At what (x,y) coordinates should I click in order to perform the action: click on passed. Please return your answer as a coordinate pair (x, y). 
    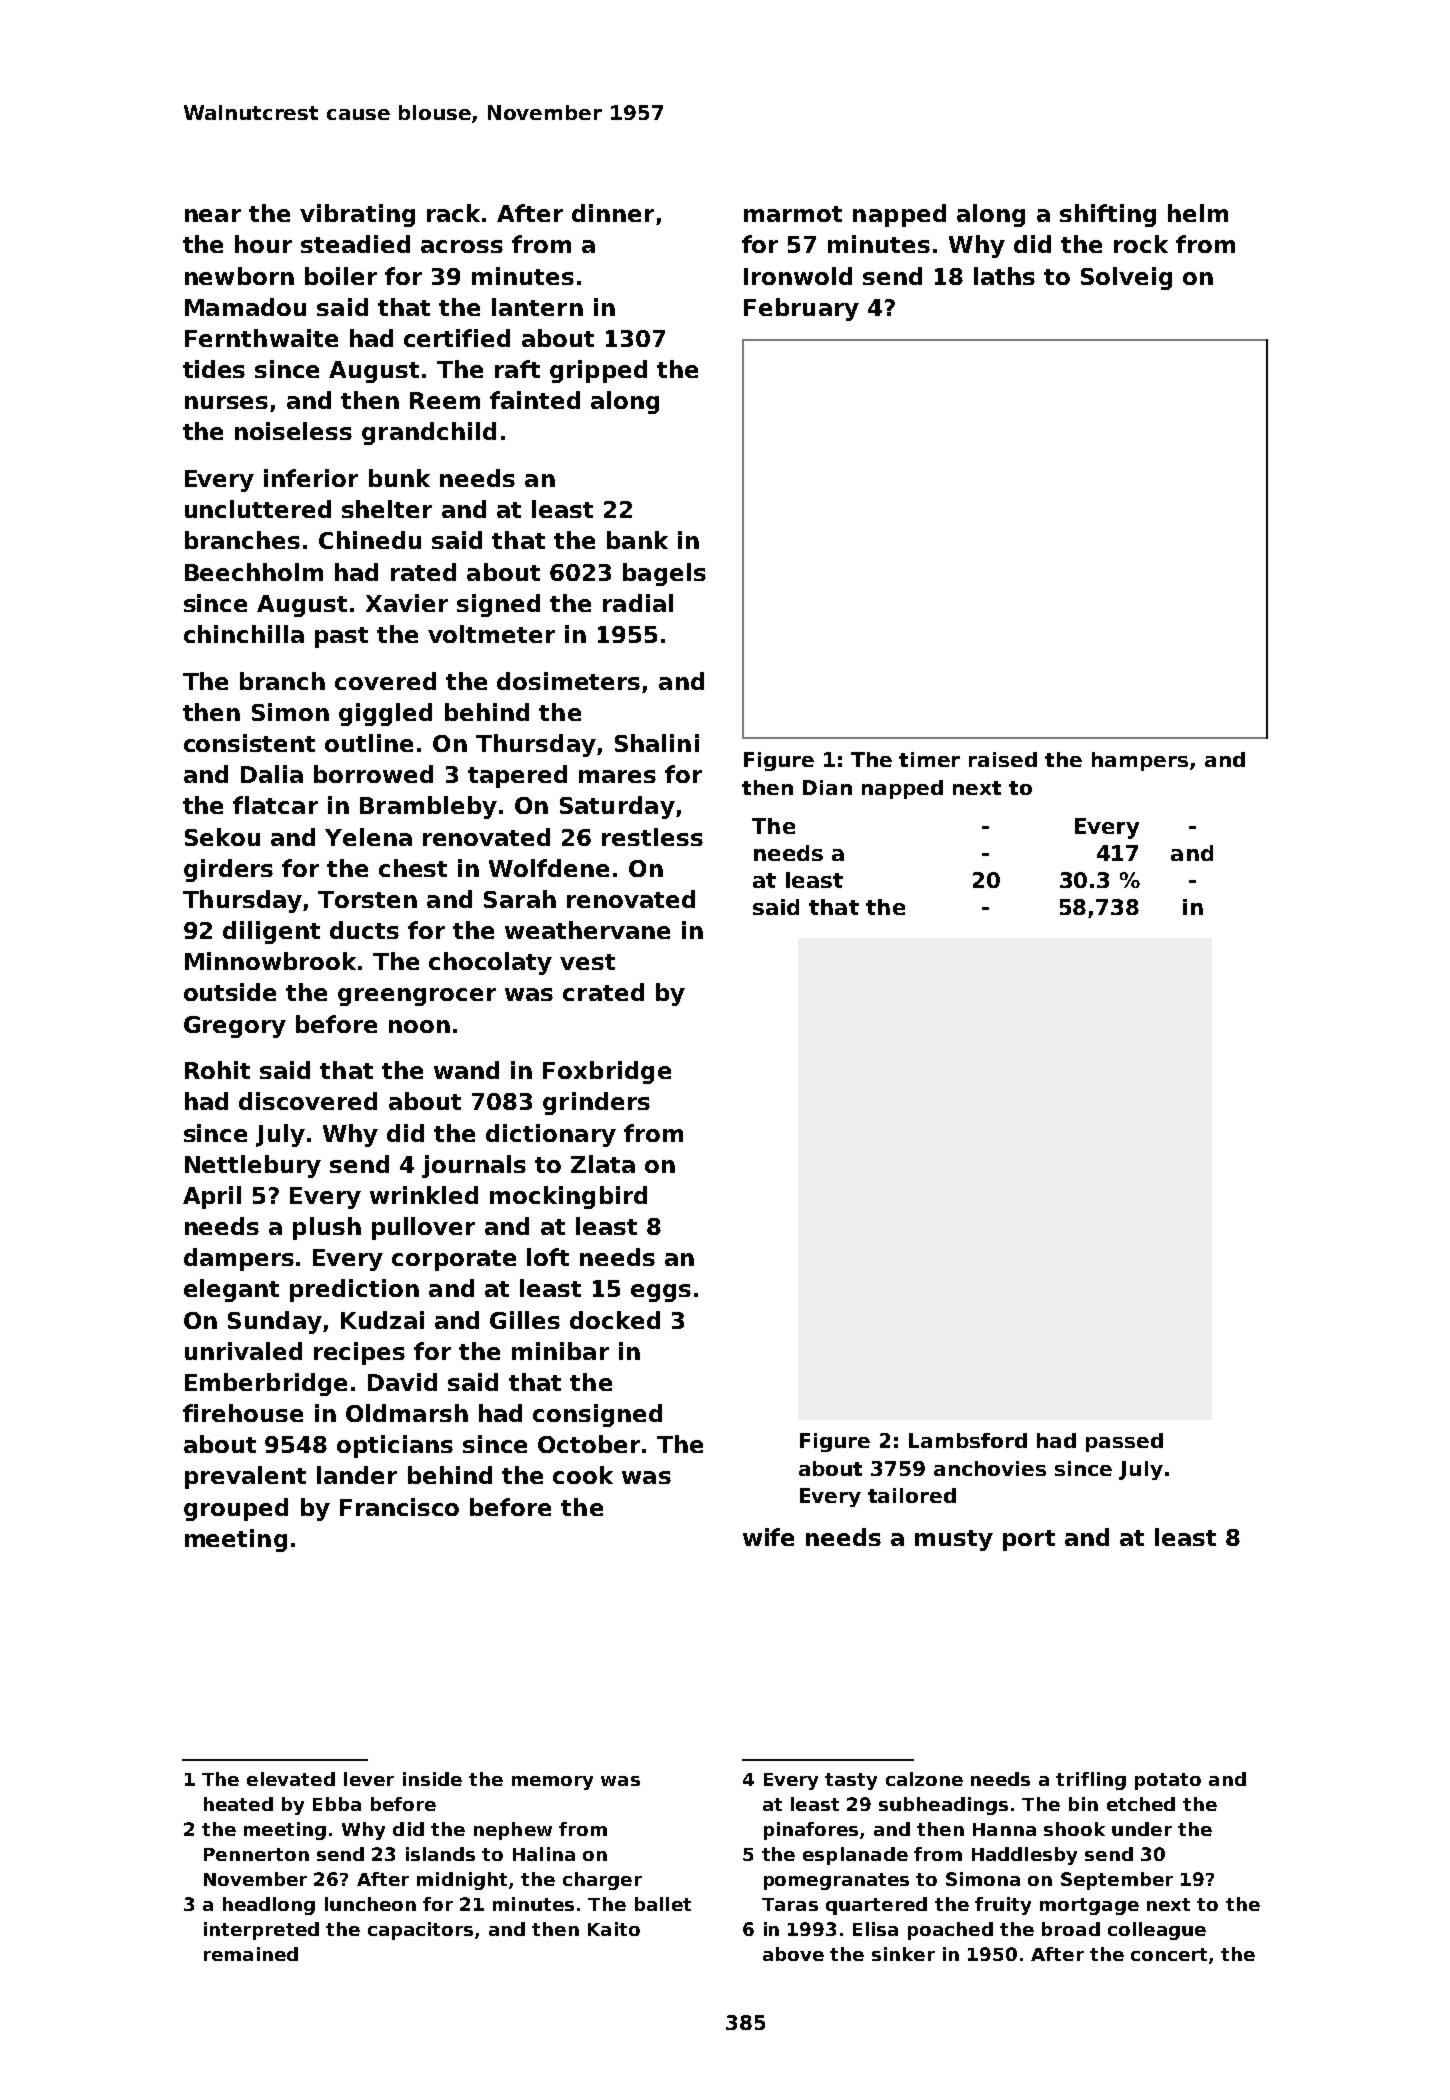
    Looking at the image, I should click on (1124, 1442).
